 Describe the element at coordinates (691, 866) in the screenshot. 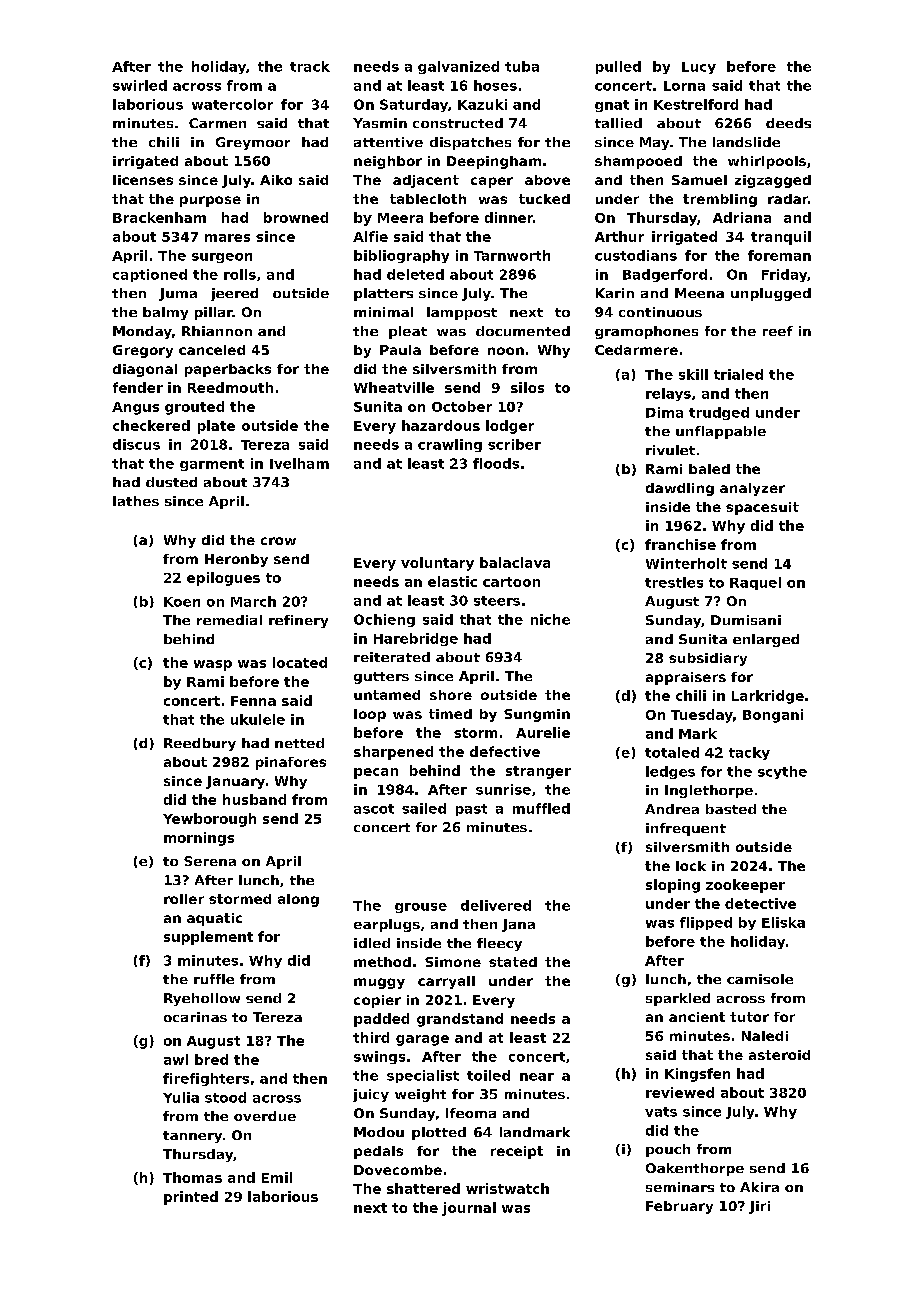

I see `lock` at that location.
